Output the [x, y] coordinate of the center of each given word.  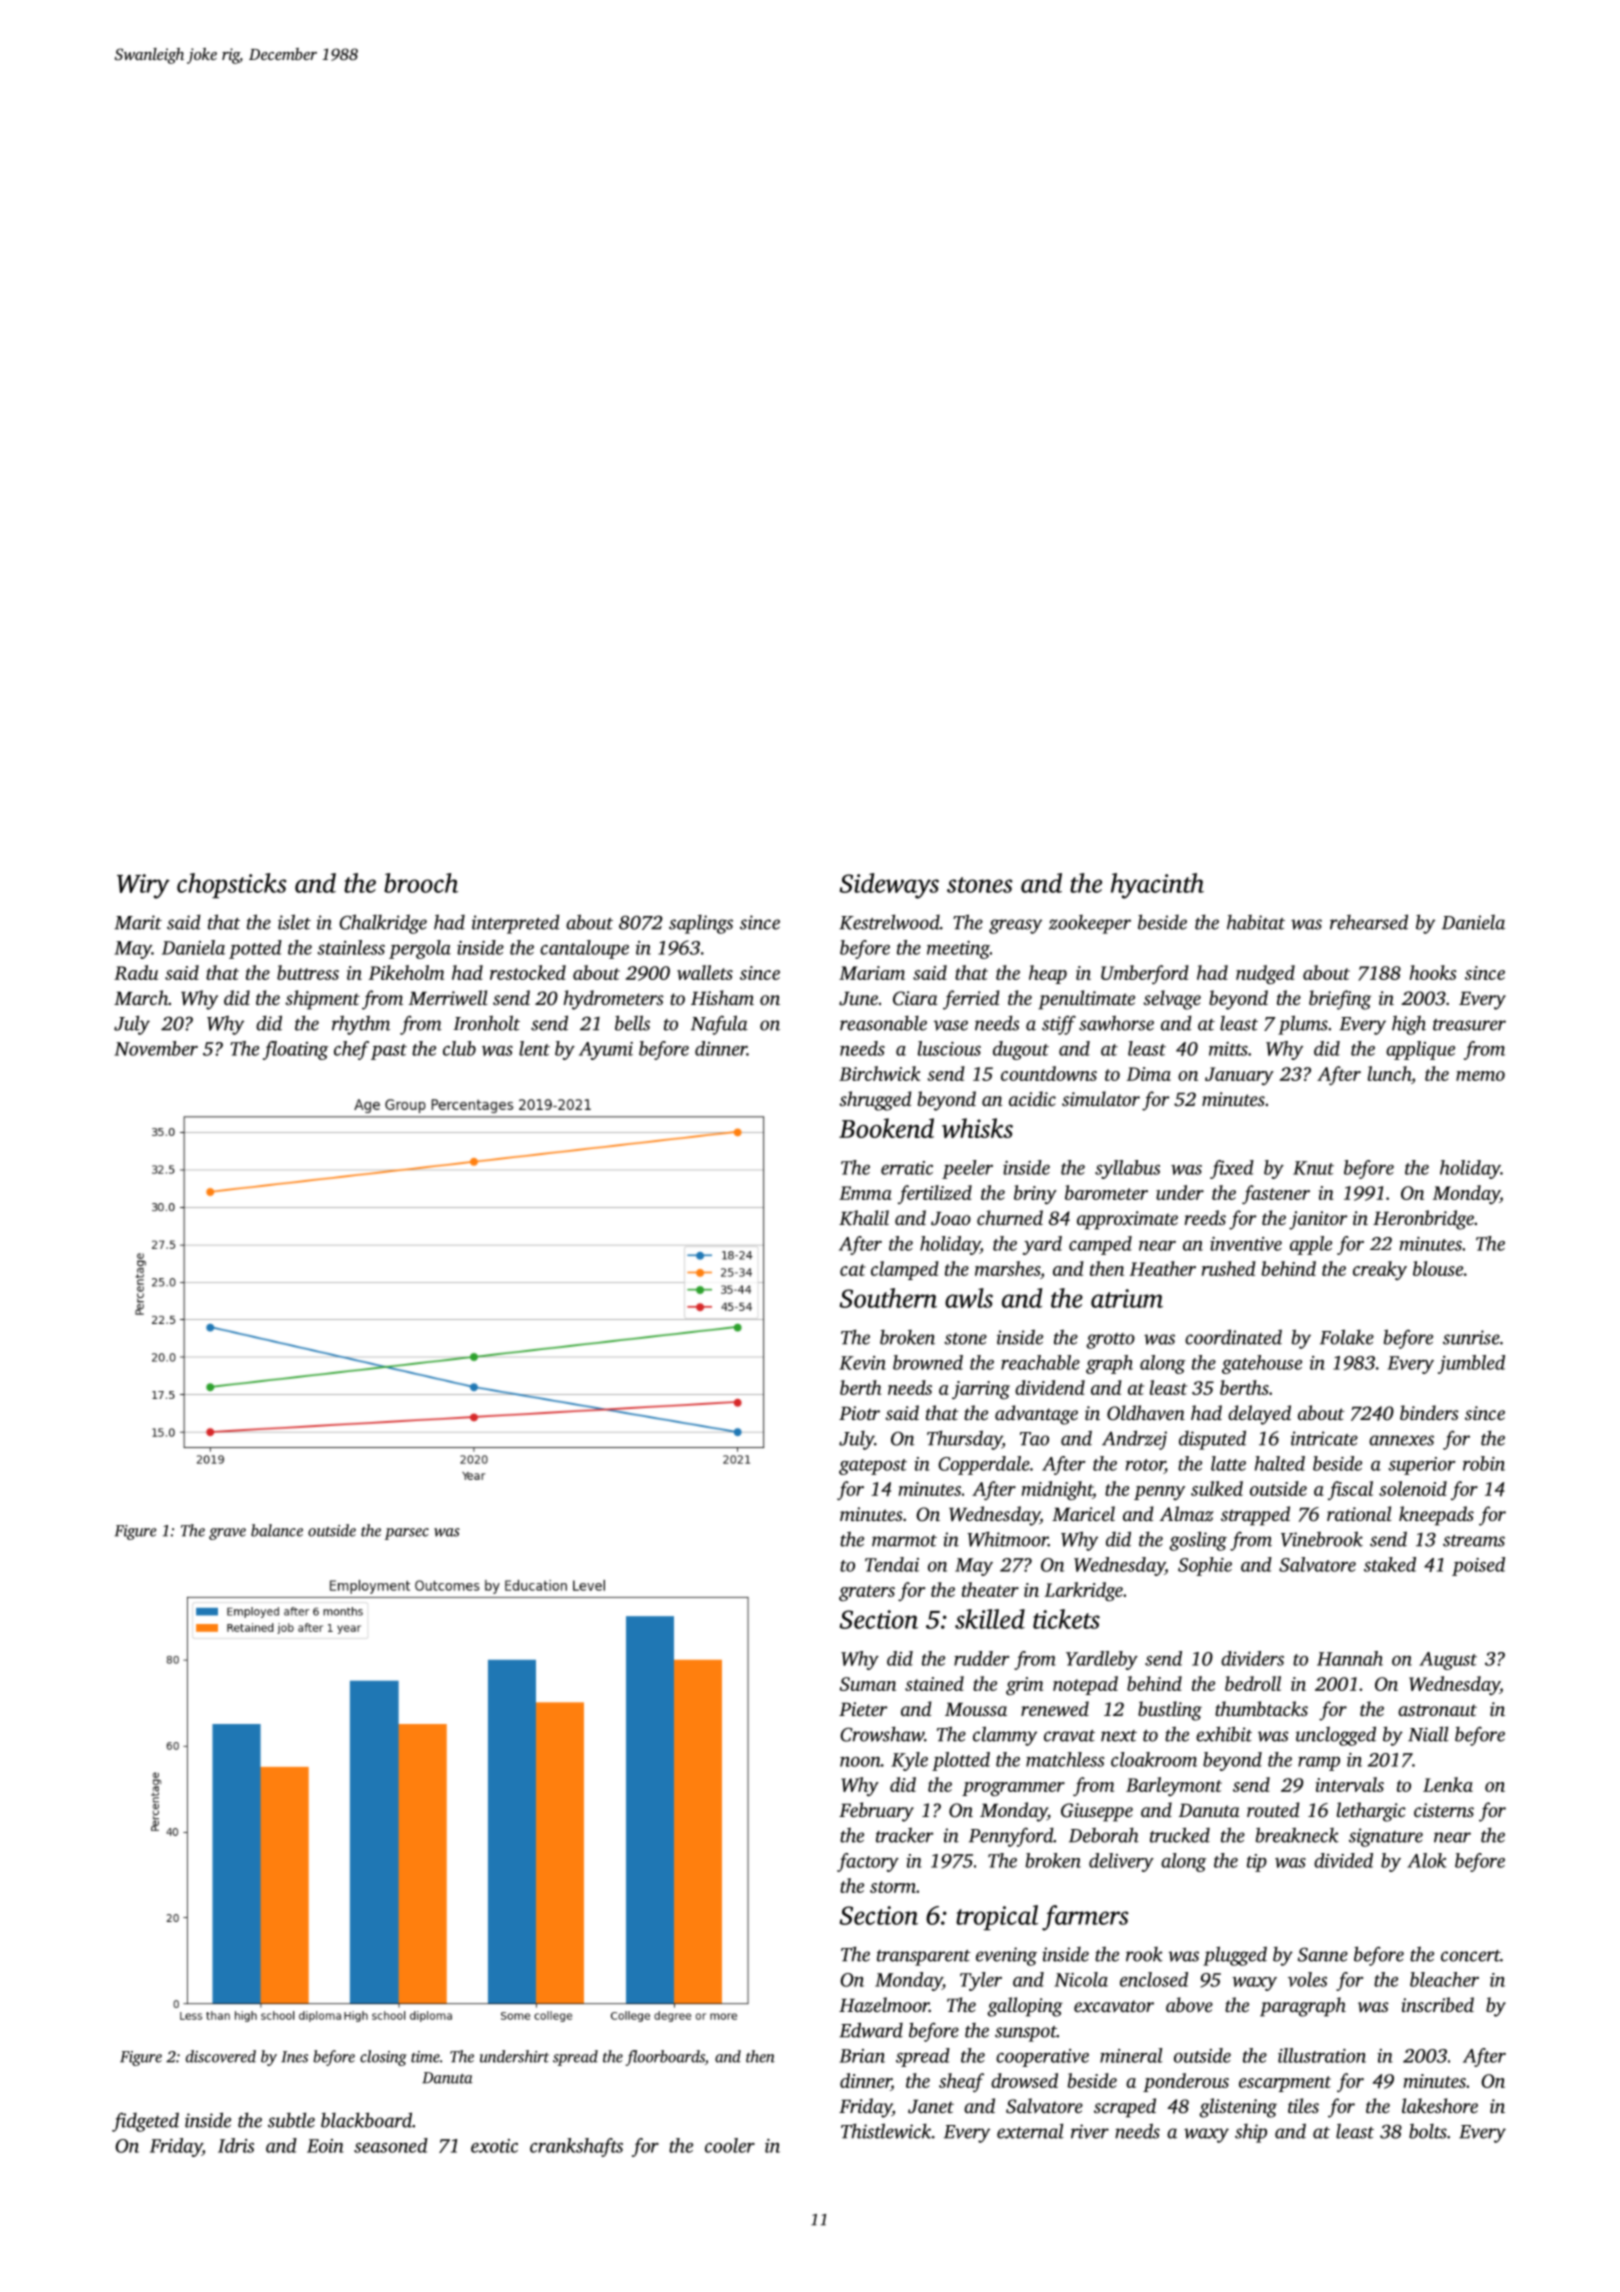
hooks [1433, 972]
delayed [1259, 1415]
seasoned [391, 2145]
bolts [1428, 2131]
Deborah [1104, 1835]
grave [227, 1534]
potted [255, 949]
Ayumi [606, 1051]
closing [383, 2058]
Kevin [862, 1363]
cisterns [1444, 1810]
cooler [730, 2145]
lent [534, 1048]
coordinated [1233, 1337]
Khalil [864, 1218]
